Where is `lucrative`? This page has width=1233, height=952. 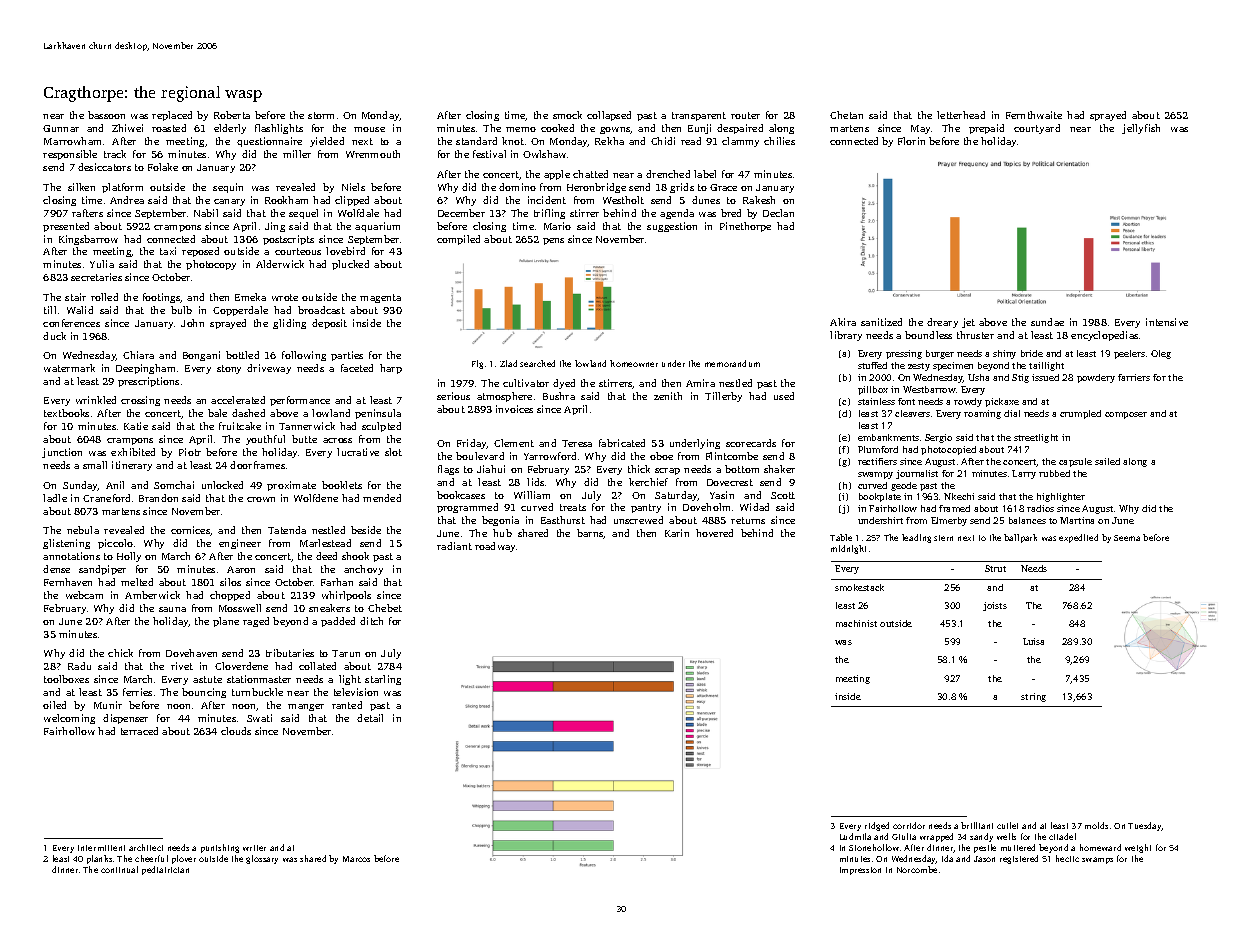
lucrative is located at coordinates (358, 452).
